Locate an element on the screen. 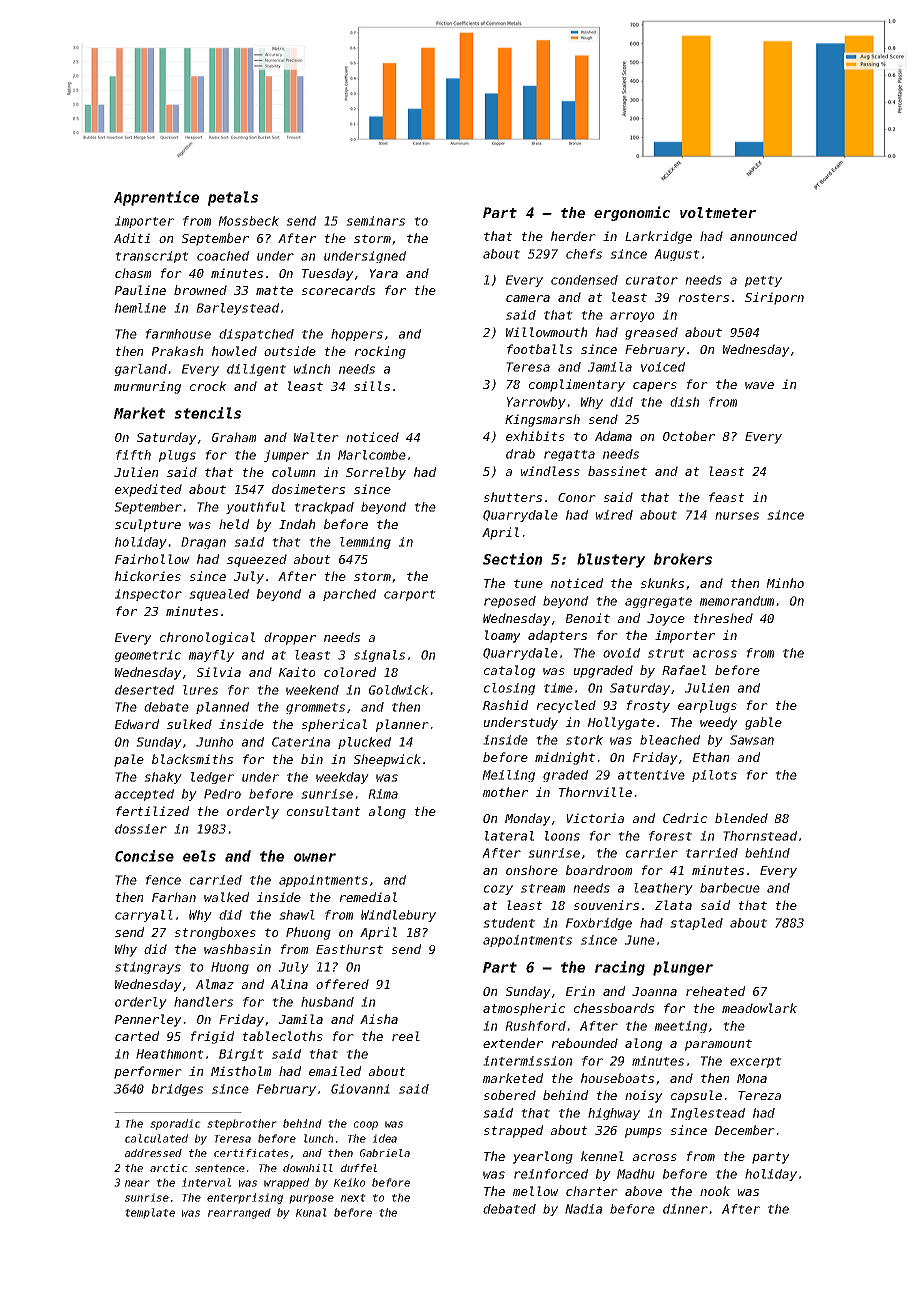 This screenshot has height=1308, width=924. footballs is located at coordinates (539, 349).
